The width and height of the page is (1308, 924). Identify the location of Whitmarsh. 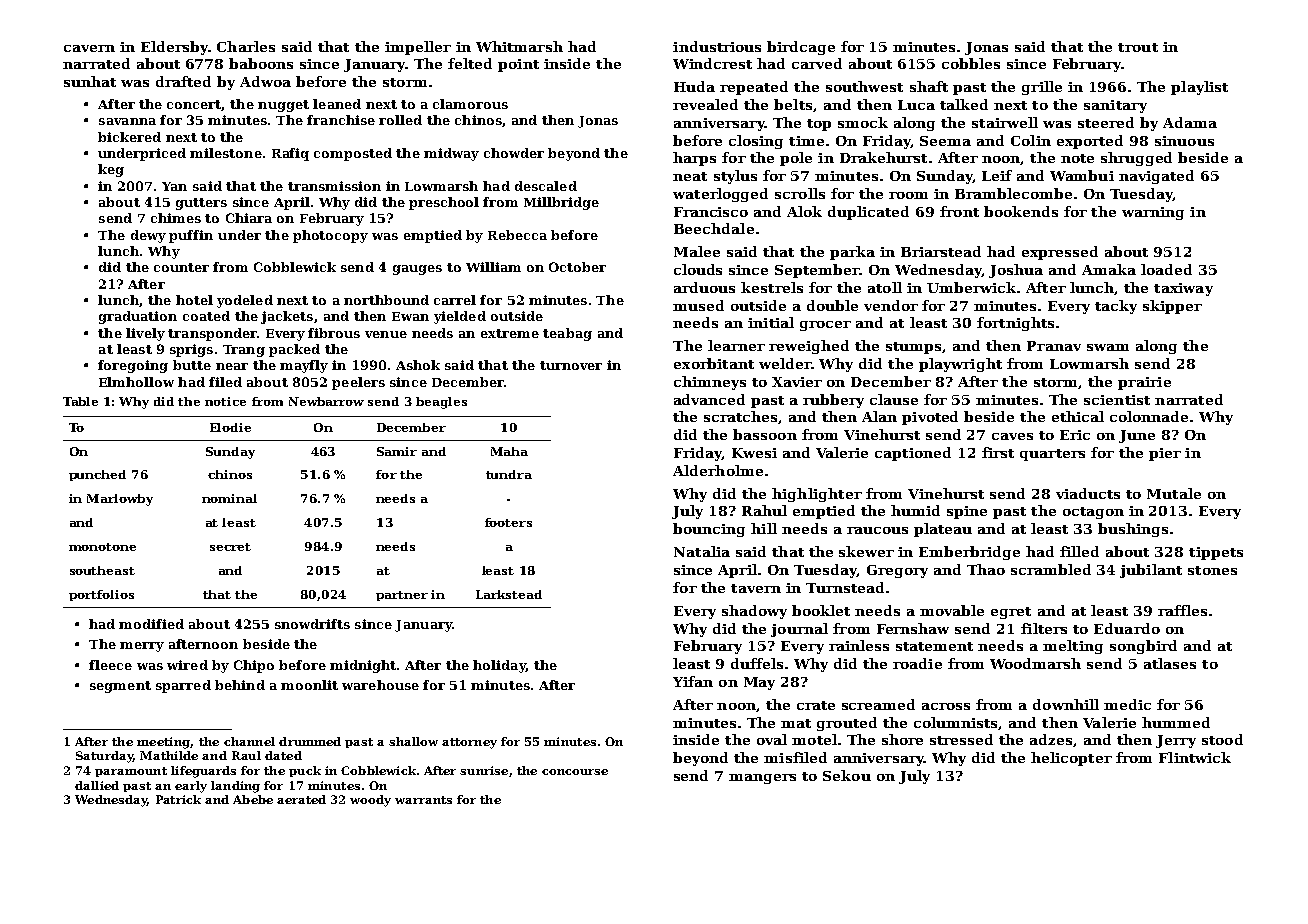
(519, 46).
